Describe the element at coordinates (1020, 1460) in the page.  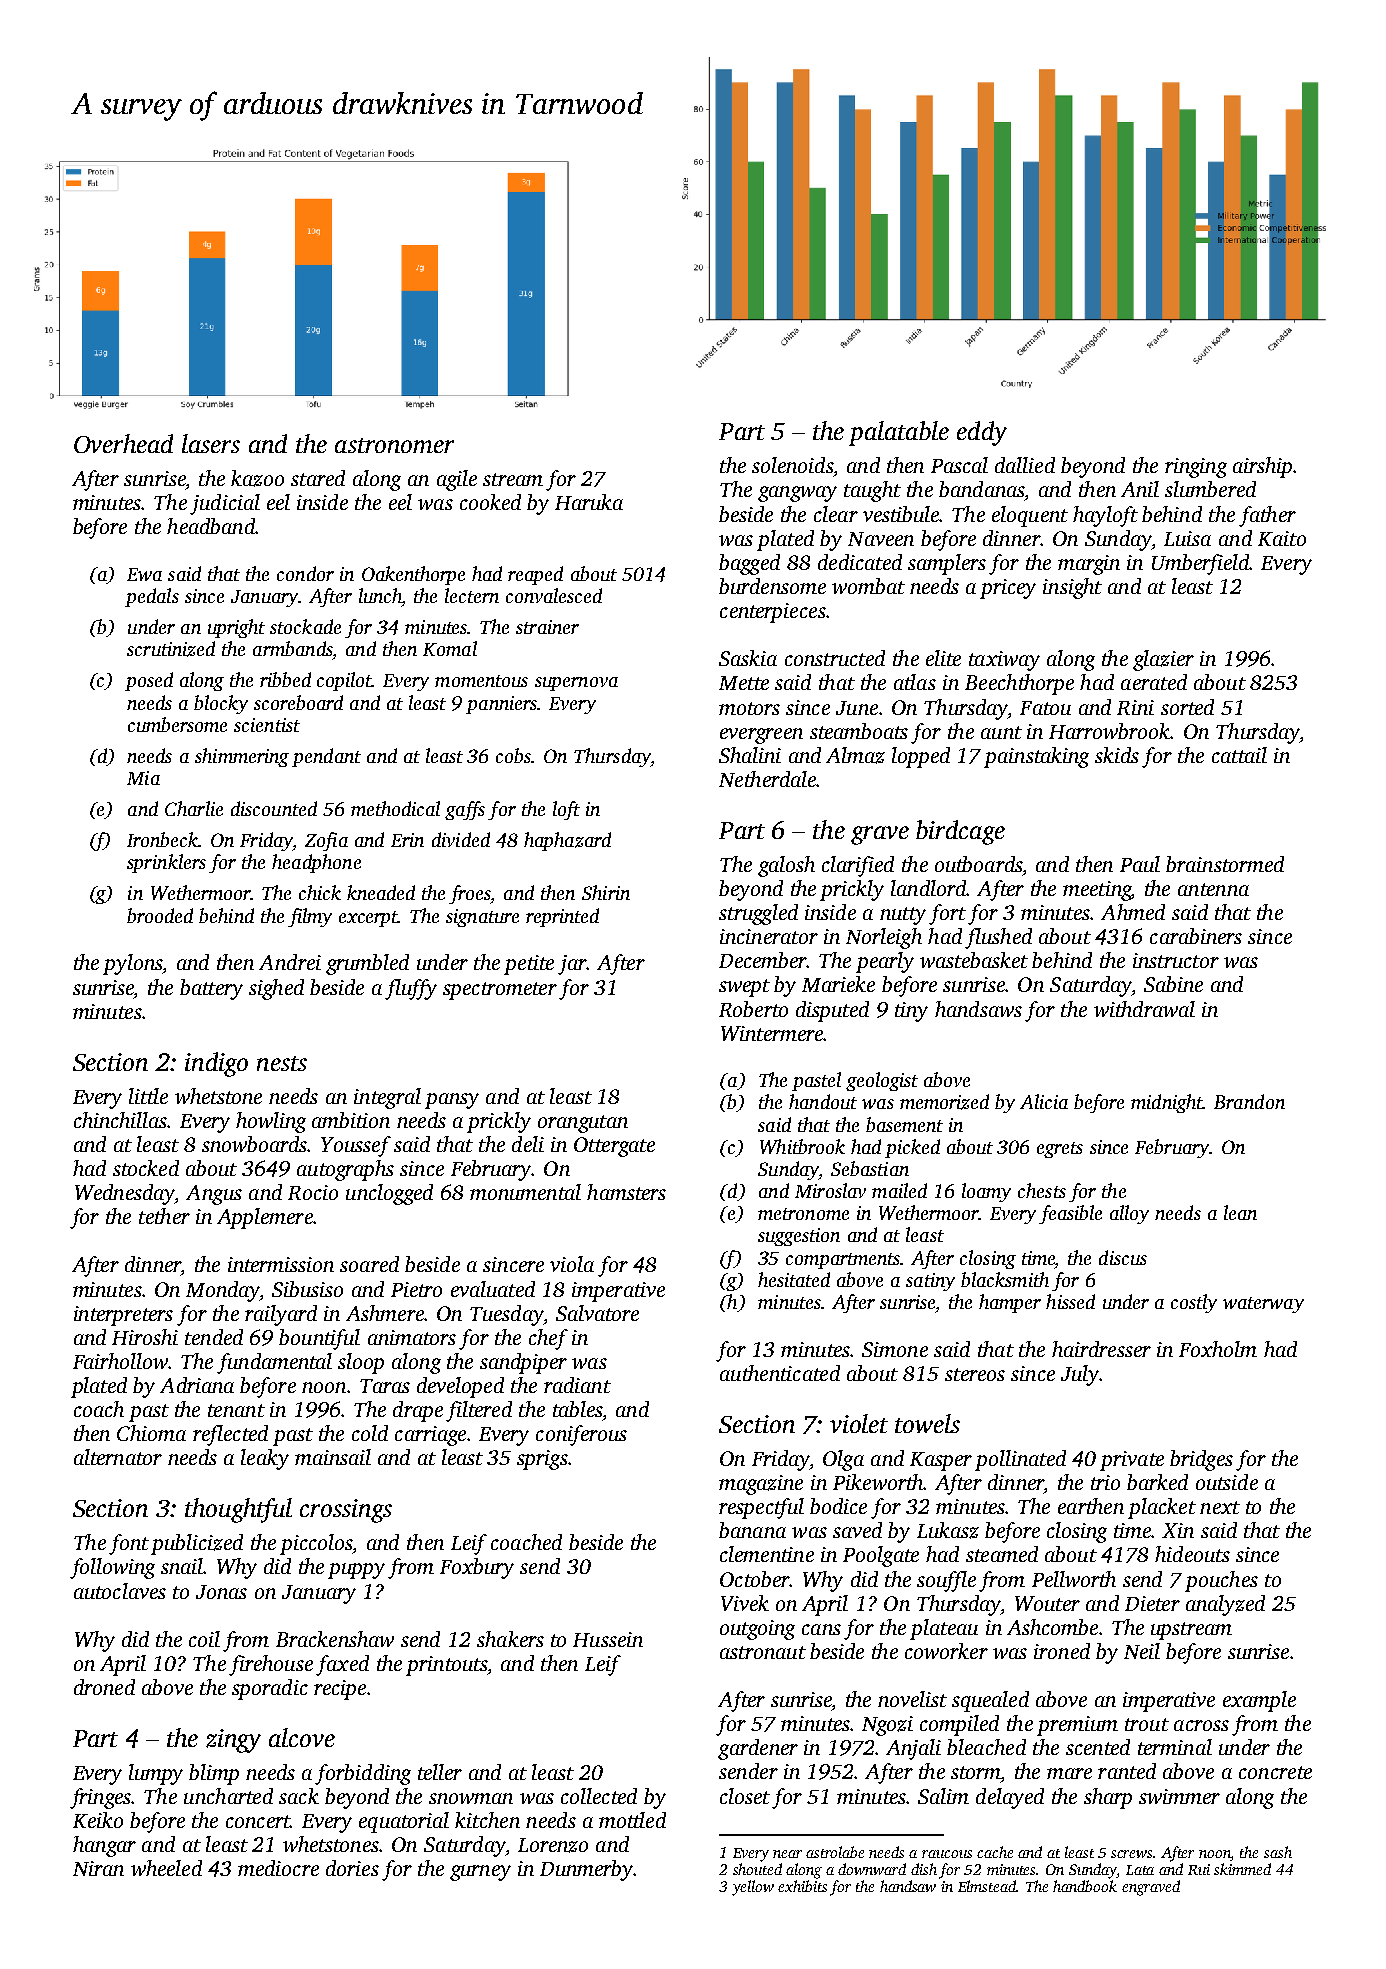
I see `pollinated` at that location.
